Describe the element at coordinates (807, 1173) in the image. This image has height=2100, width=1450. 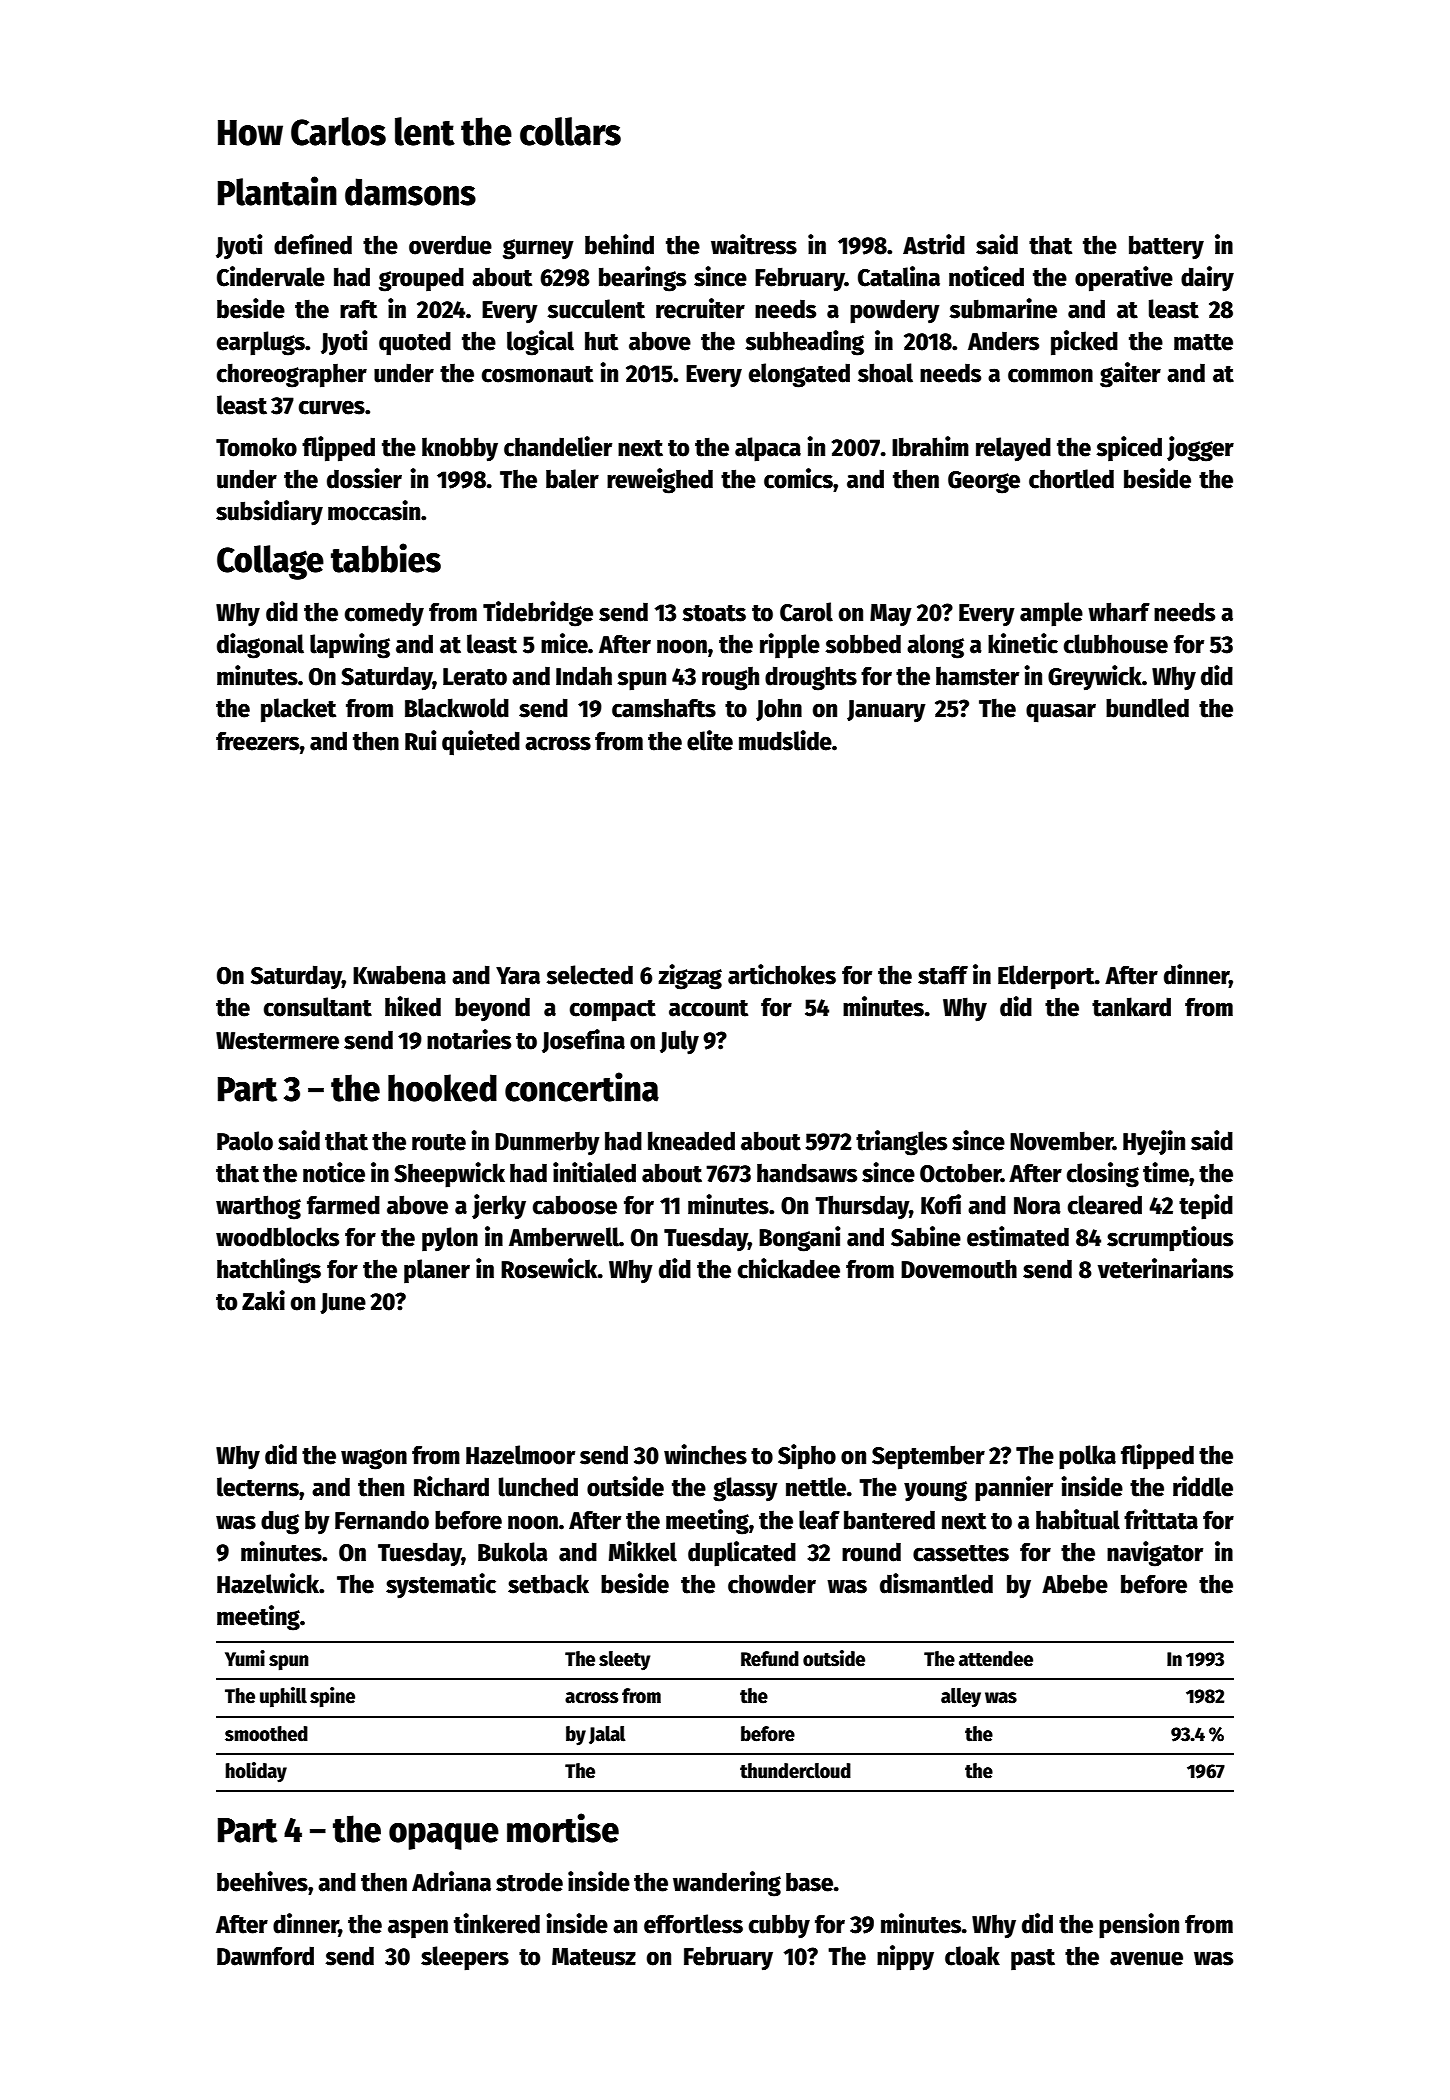
I see `handsaws` at that location.
